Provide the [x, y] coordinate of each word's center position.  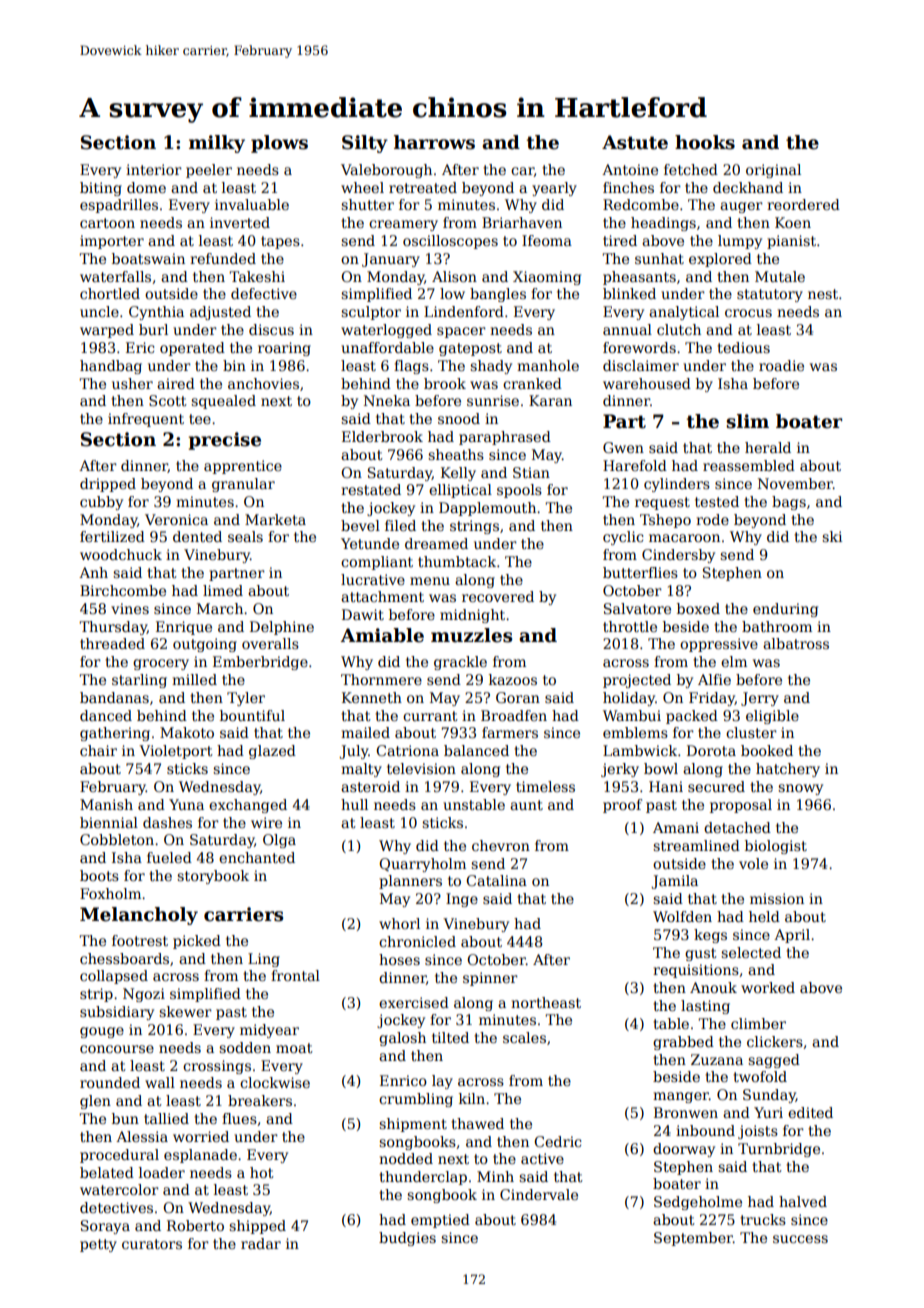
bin [234, 365]
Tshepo [665, 521]
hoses [399, 959]
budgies [407, 1239]
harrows [434, 142]
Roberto [195, 1225]
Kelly [458, 474]
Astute [635, 142]
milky [217, 144]
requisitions [696, 971]
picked [197, 942]
